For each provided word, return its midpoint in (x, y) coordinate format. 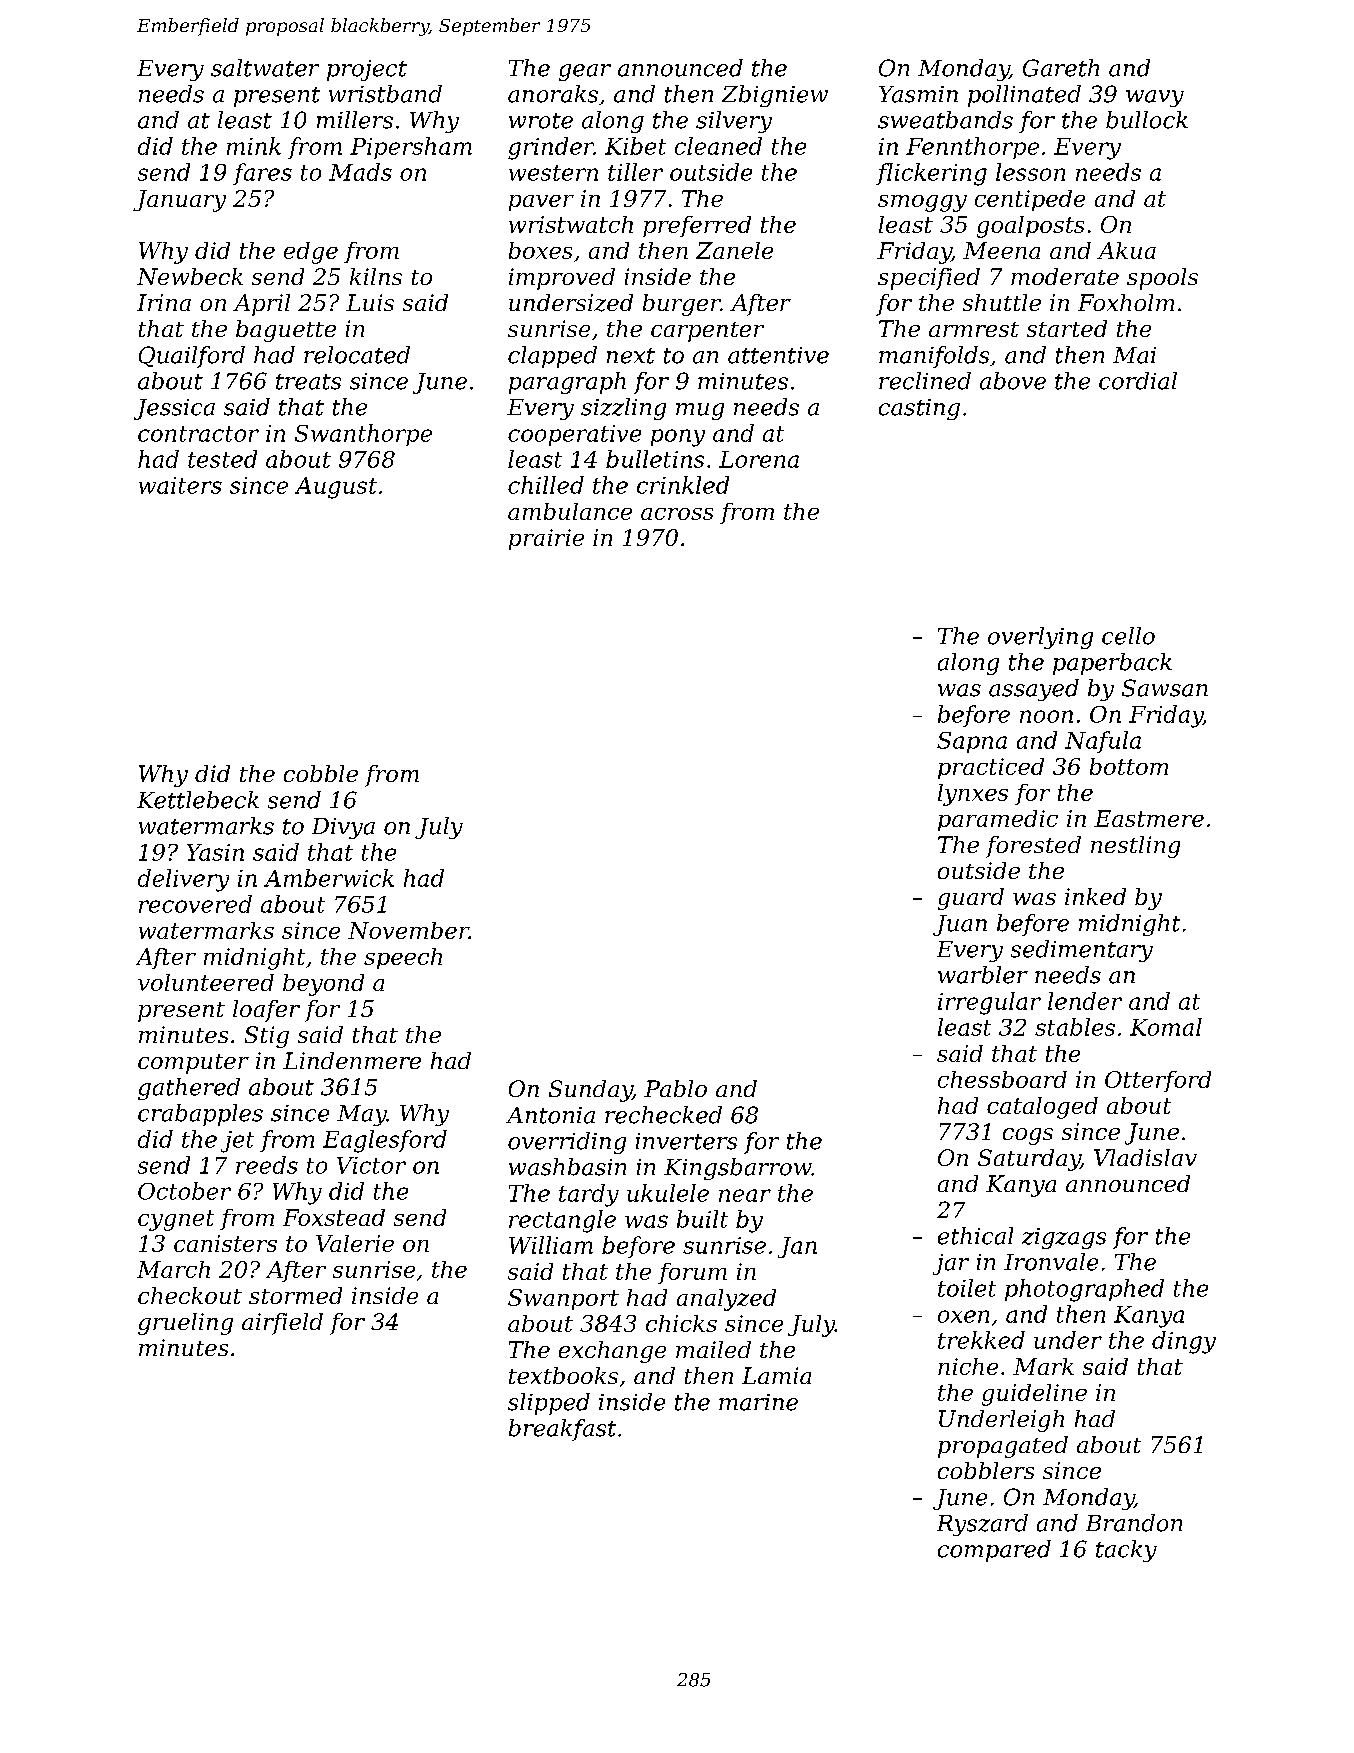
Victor (371, 1165)
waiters (180, 485)
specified (929, 279)
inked (1095, 896)
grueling (185, 1324)
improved (562, 279)
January (179, 201)
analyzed (726, 1300)
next (631, 356)
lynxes (973, 795)
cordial (1138, 381)
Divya (343, 828)
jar (951, 1264)
